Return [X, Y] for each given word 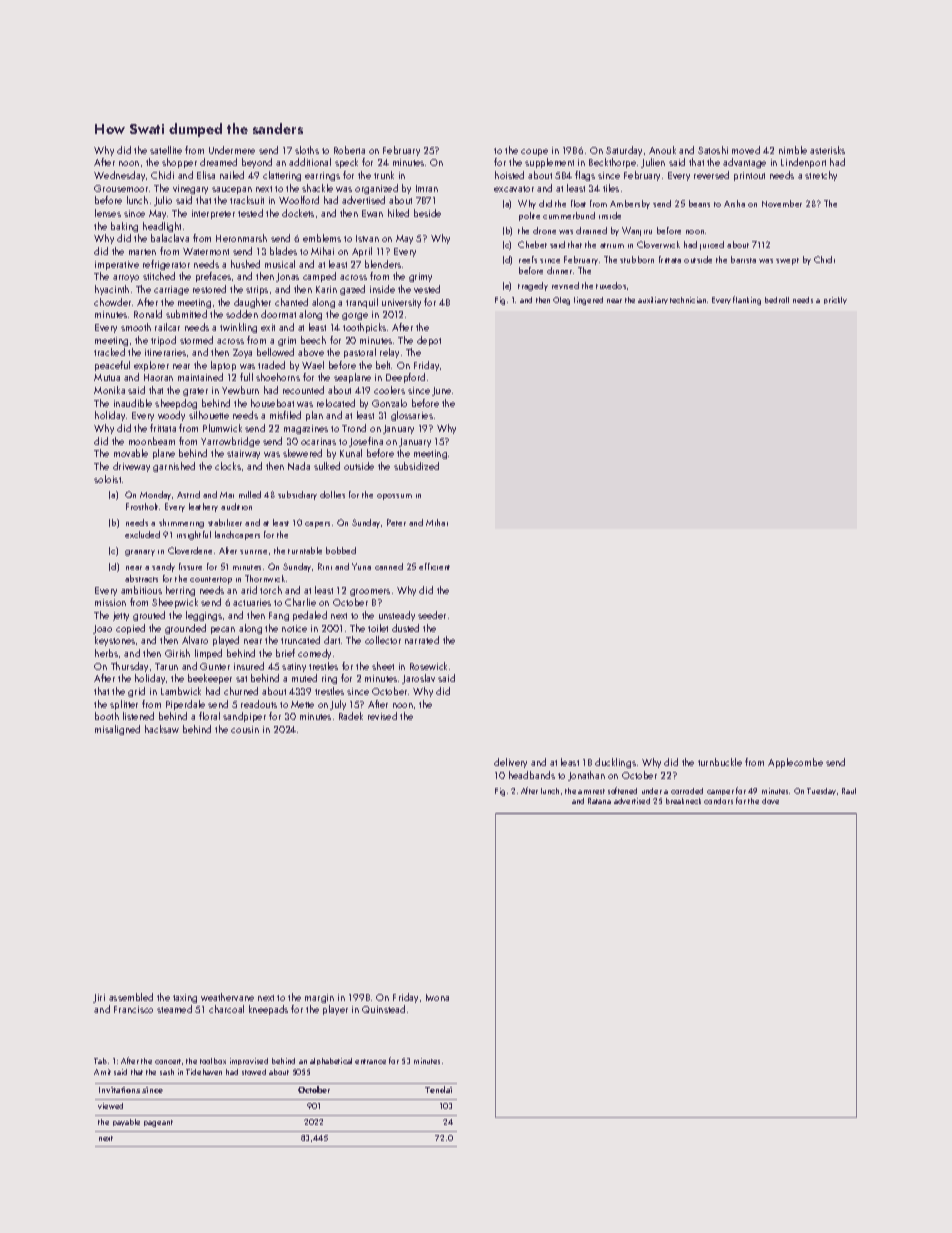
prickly [835, 300]
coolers [389, 390]
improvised [249, 1061]
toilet [378, 628]
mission [110, 602]
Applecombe [795, 763]
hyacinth [112, 290]
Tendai [438, 1089]
